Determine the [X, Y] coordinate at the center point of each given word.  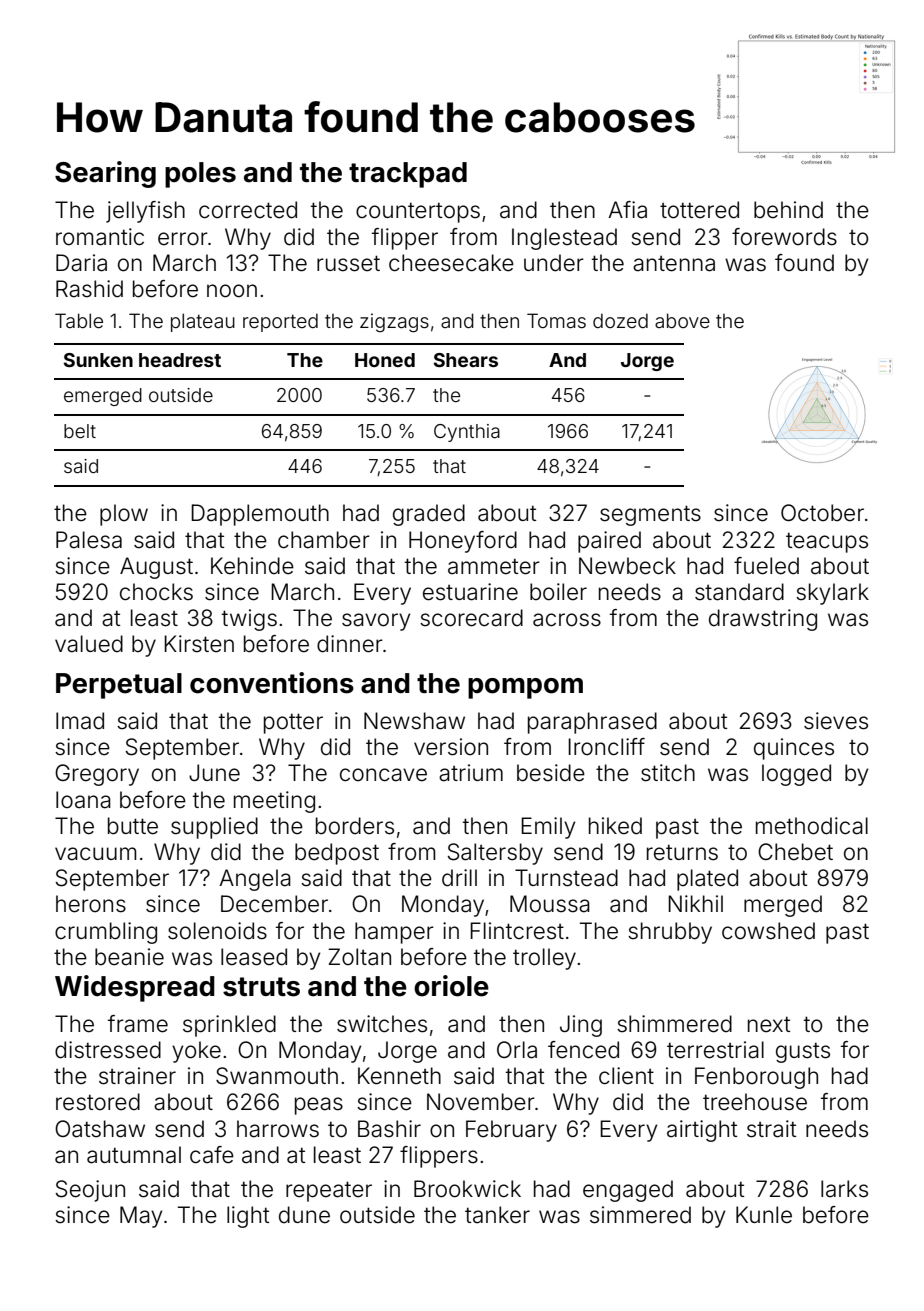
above [682, 320]
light [248, 1217]
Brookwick [467, 1189]
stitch [668, 773]
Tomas [556, 320]
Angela [255, 880]
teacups [827, 543]
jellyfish [145, 212]
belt [80, 431]
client [626, 1076]
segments [650, 515]
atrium [471, 773]
